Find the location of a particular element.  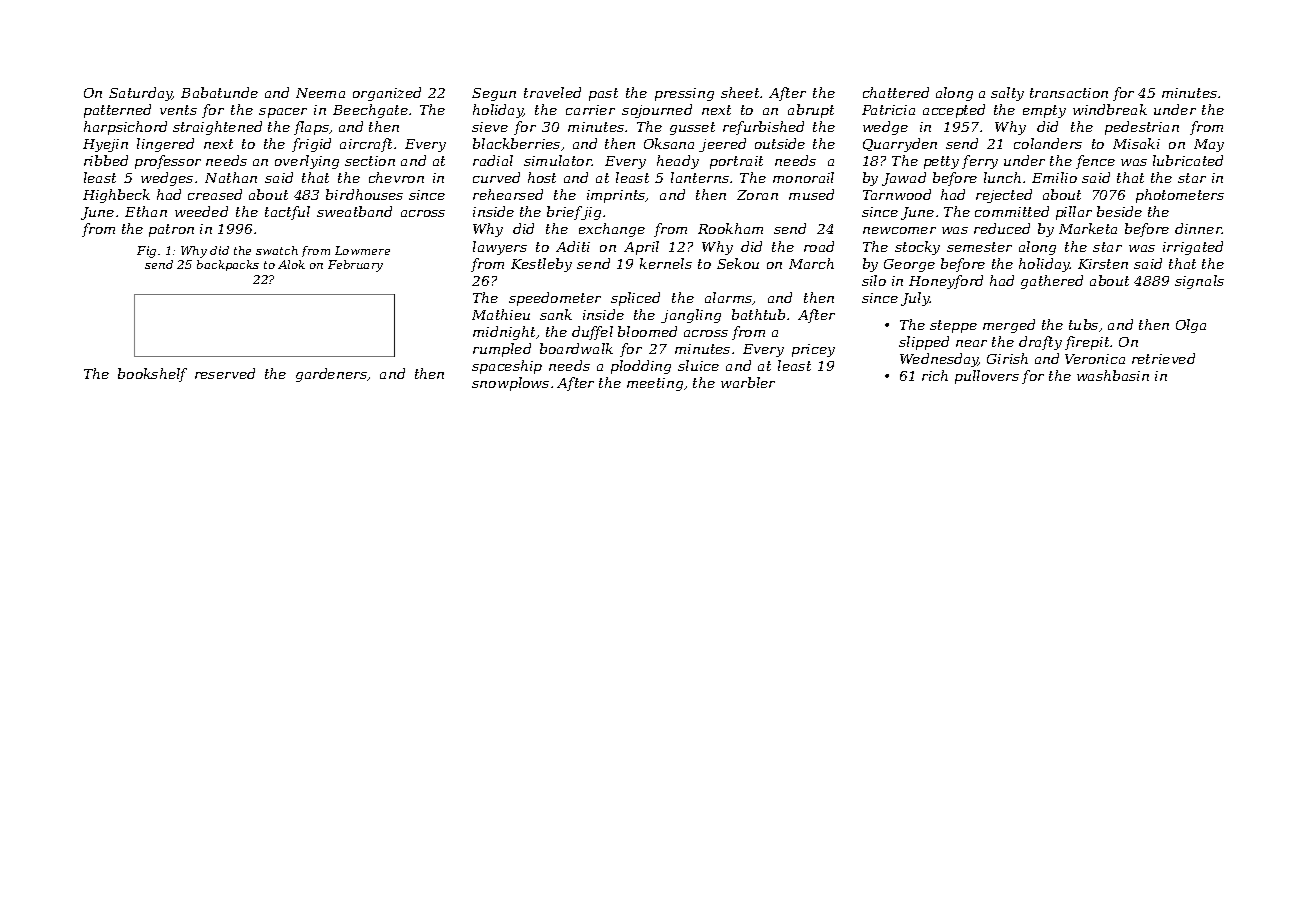

Saturday is located at coordinates (141, 94).
